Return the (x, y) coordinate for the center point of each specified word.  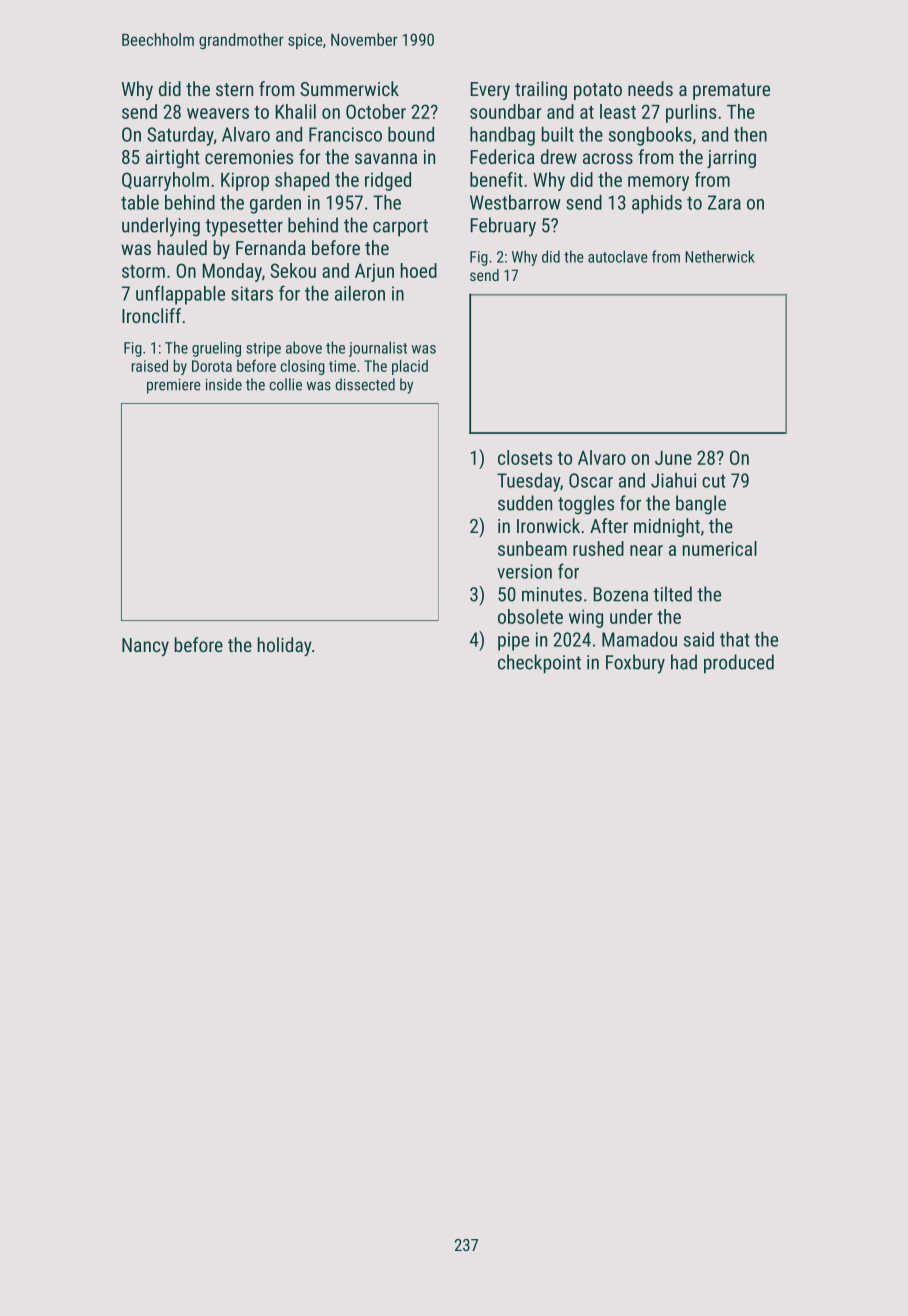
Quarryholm (165, 181)
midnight (667, 527)
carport (400, 227)
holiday (285, 646)
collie (285, 384)
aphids (657, 204)
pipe (513, 641)
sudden (525, 503)
